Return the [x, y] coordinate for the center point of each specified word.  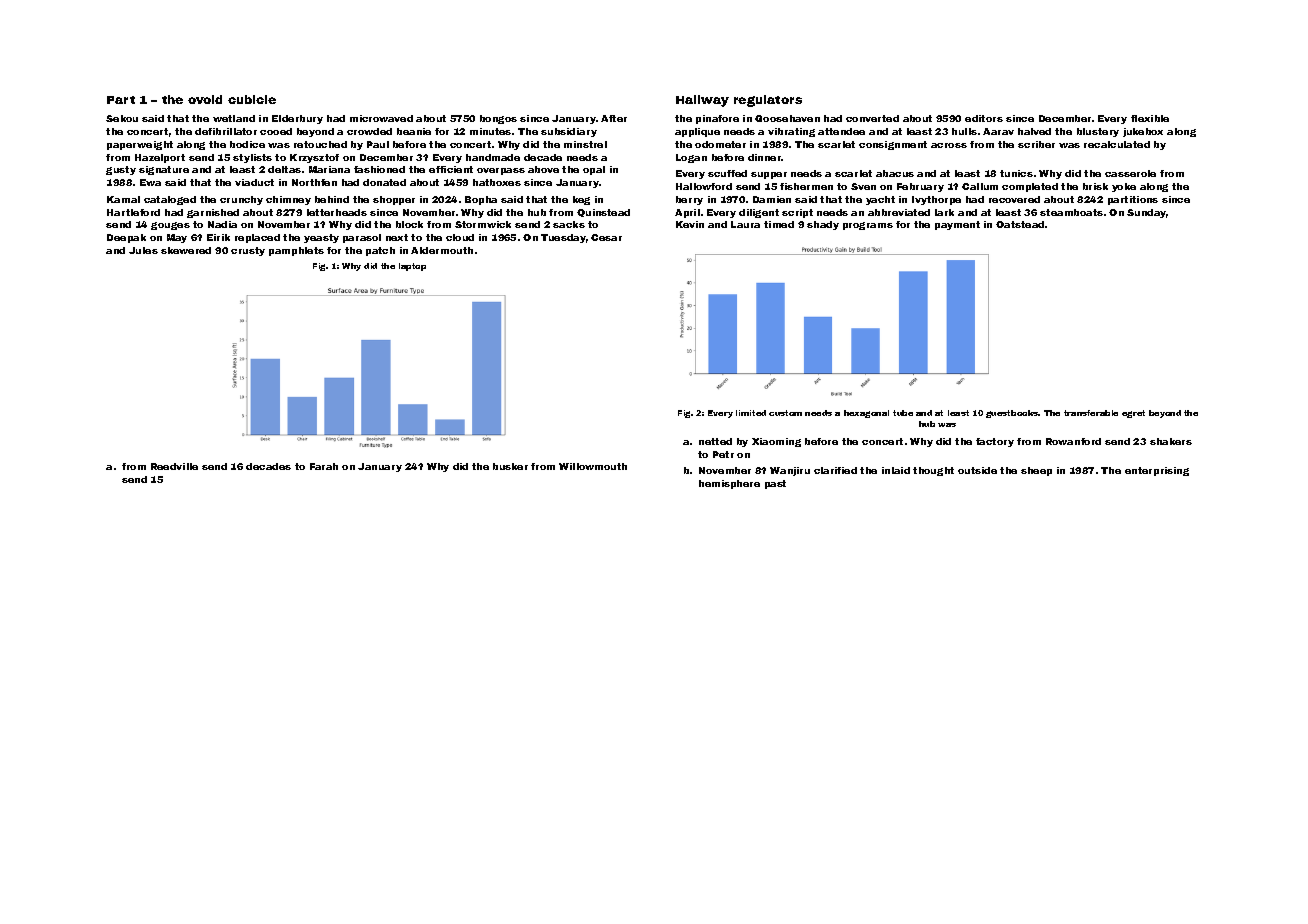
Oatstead [1020, 224]
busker [510, 466]
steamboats [1071, 212]
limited [751, 413]
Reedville [174, 466]
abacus [895, 173]
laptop [412, 267]
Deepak [126, 238]
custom [785, 413]
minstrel [585, 144]
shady [823, 225]
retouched [320, 144]
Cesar [606, 237]
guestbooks [1012, 414]
